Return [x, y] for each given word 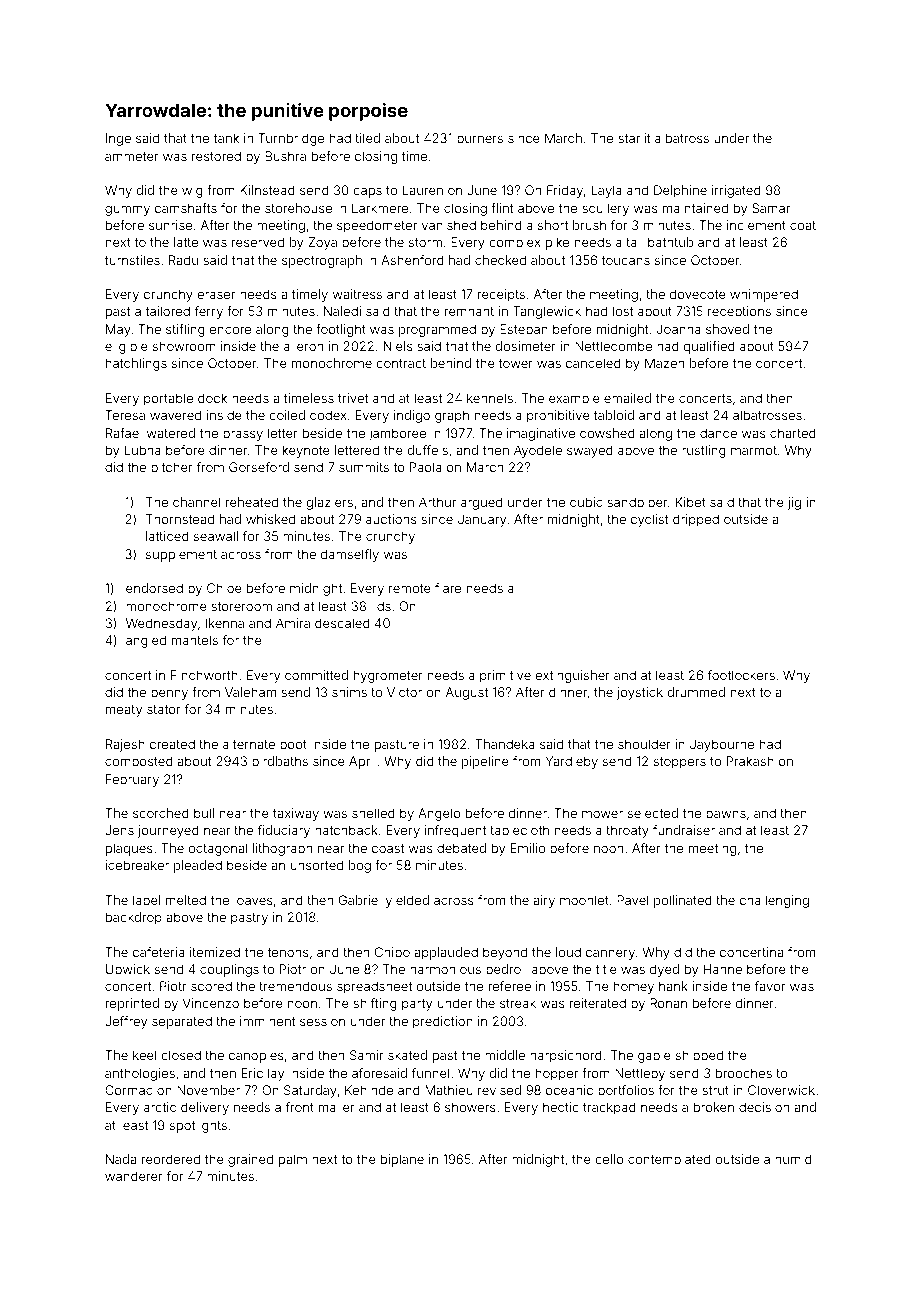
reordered [171, 1159]
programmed [437, 330]
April [362, 762]
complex [515, 243]
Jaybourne [722, 745]
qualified [709, 347]
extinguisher [572, 676]
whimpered [764, 295]
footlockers [741, 675]
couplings [229, 970]
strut [715, 1090]
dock [212, 398]
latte [186, 242]
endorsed [154, 588]
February [132, 780]
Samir [367, 1055]
